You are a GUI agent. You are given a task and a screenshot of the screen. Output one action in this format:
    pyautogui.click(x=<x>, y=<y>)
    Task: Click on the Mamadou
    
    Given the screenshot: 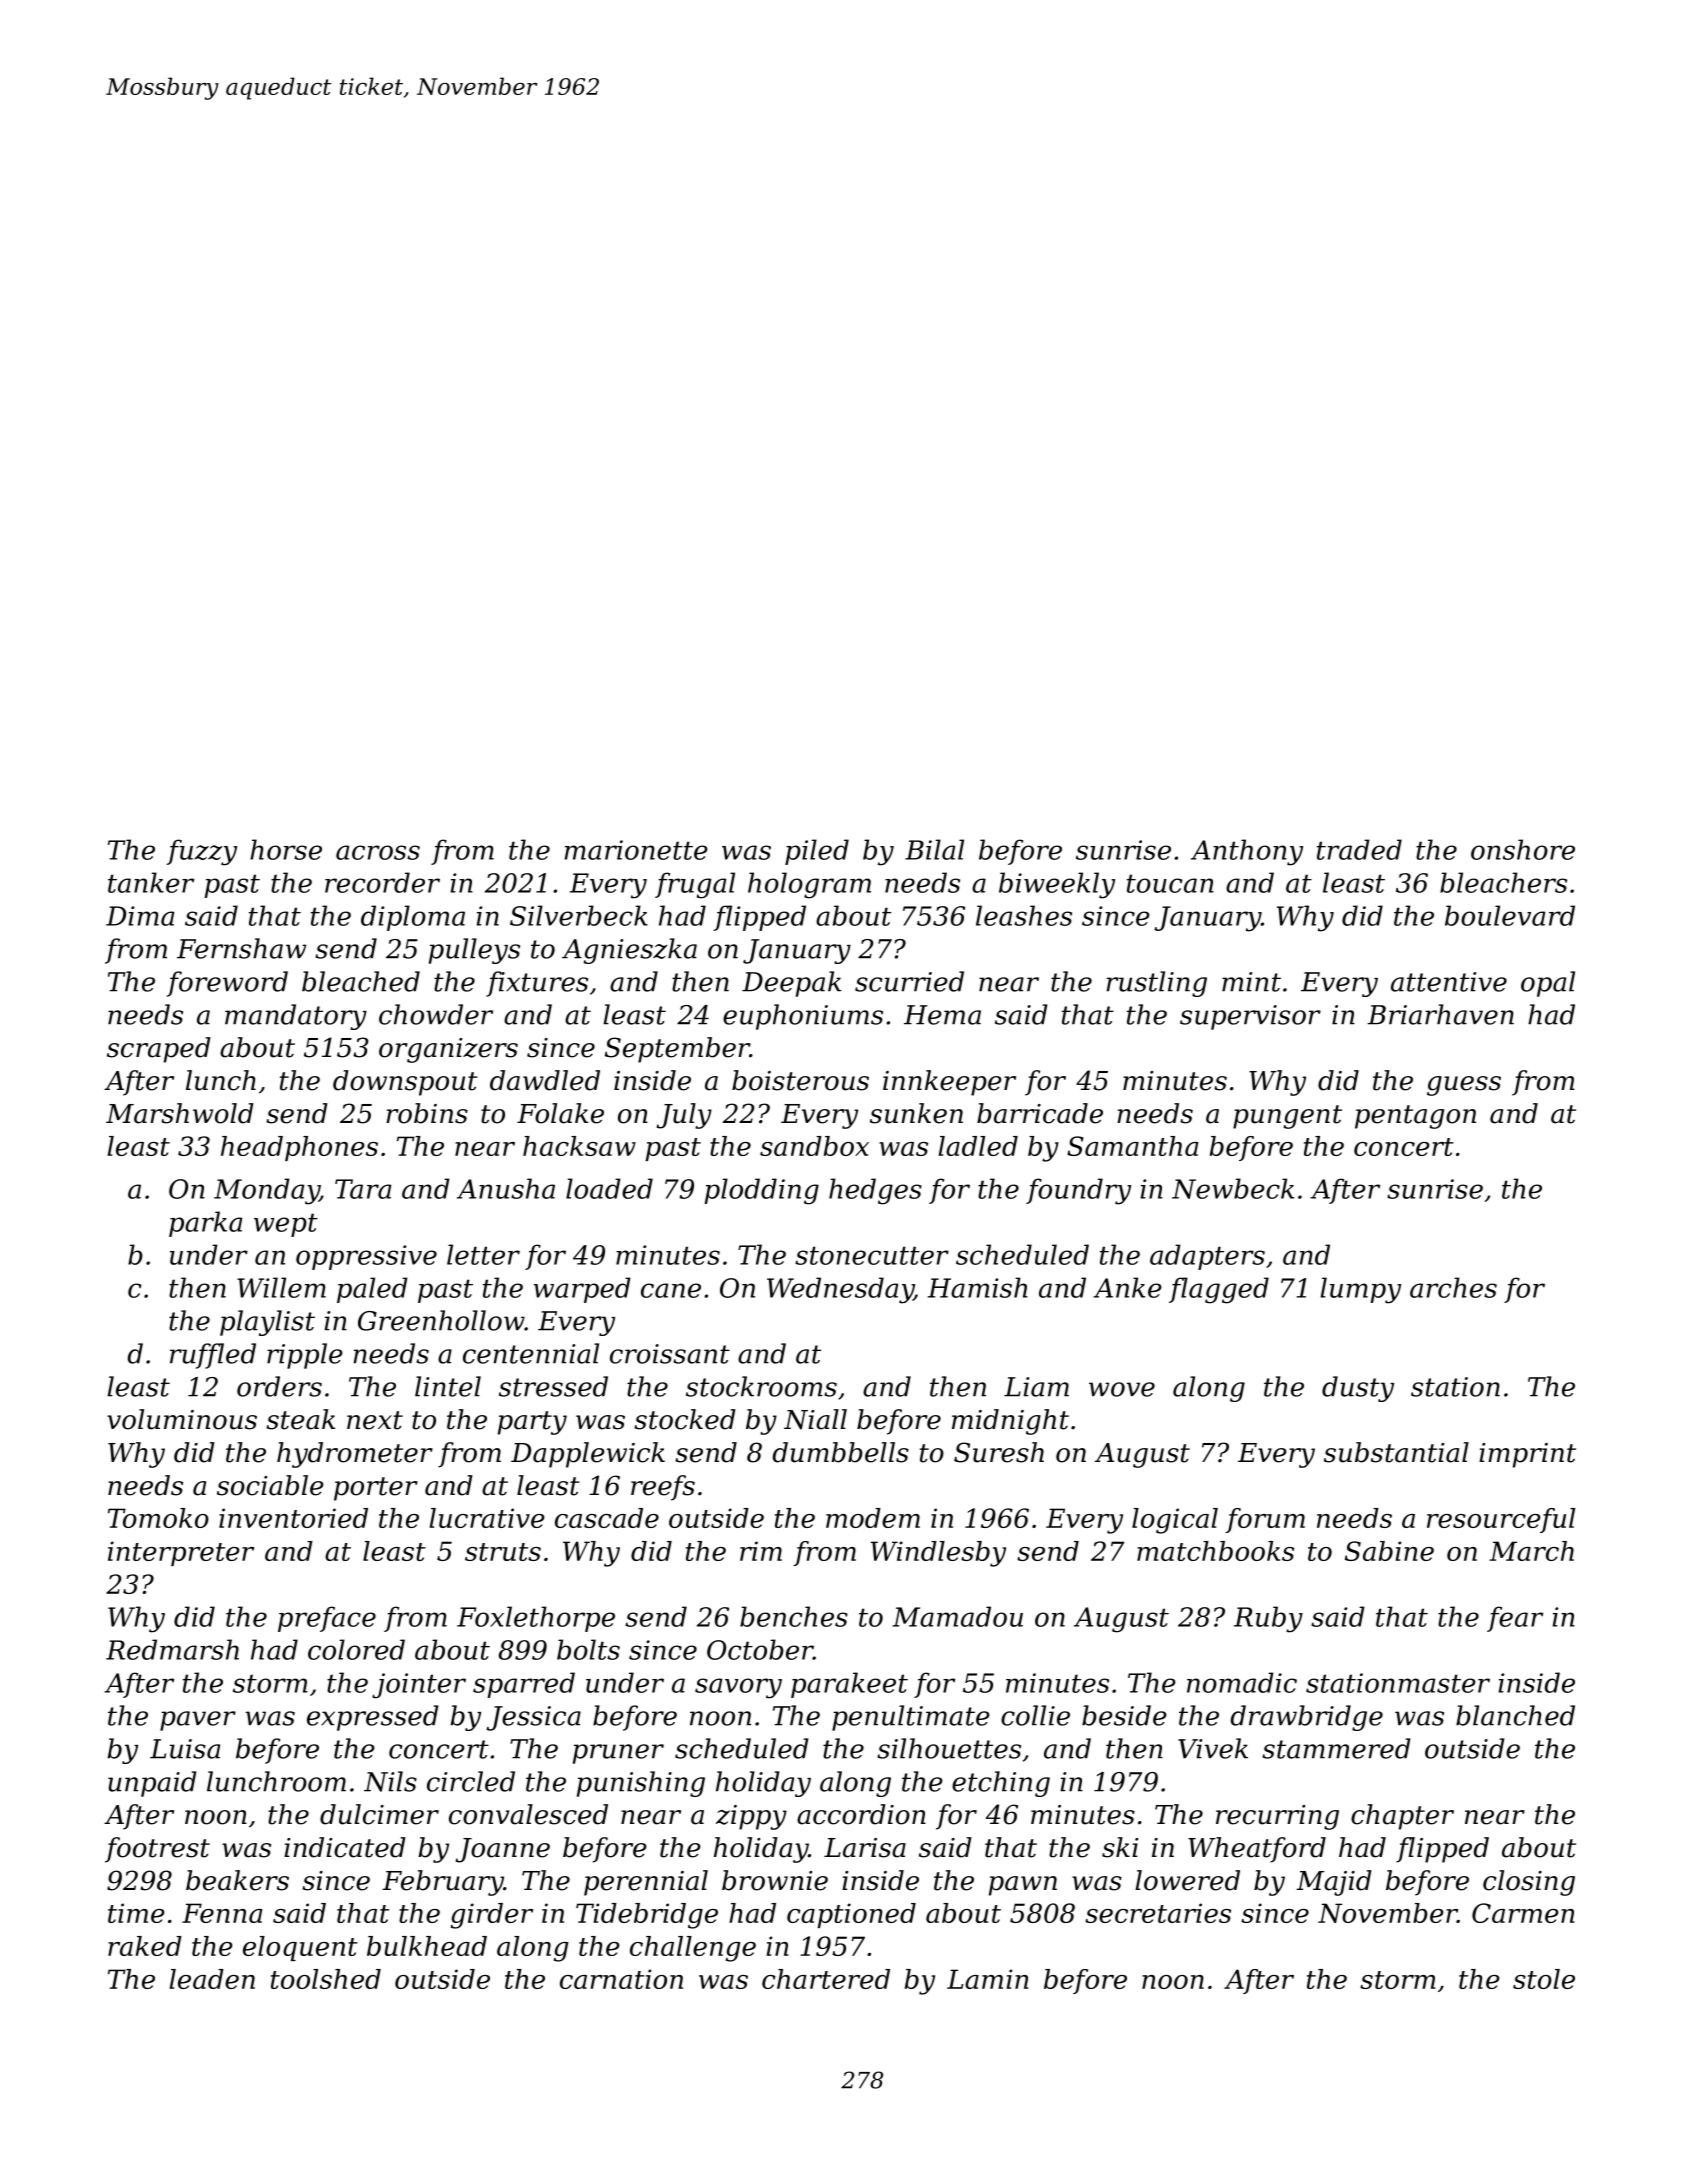 What is the action you would take?
    pyautogui.click(x=958, y=1616)
